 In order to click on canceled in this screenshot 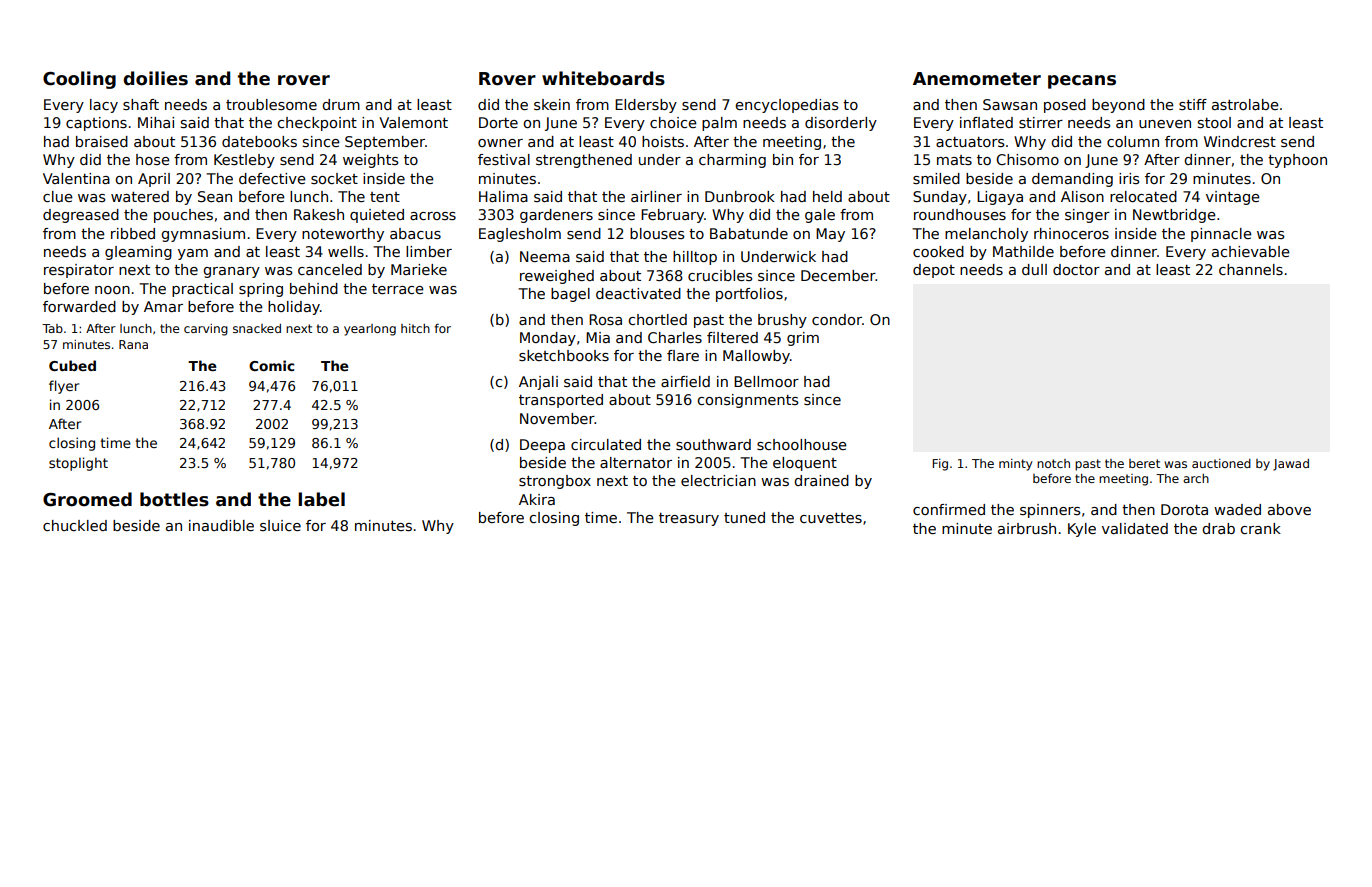, I will do `click(330, 269)`.
